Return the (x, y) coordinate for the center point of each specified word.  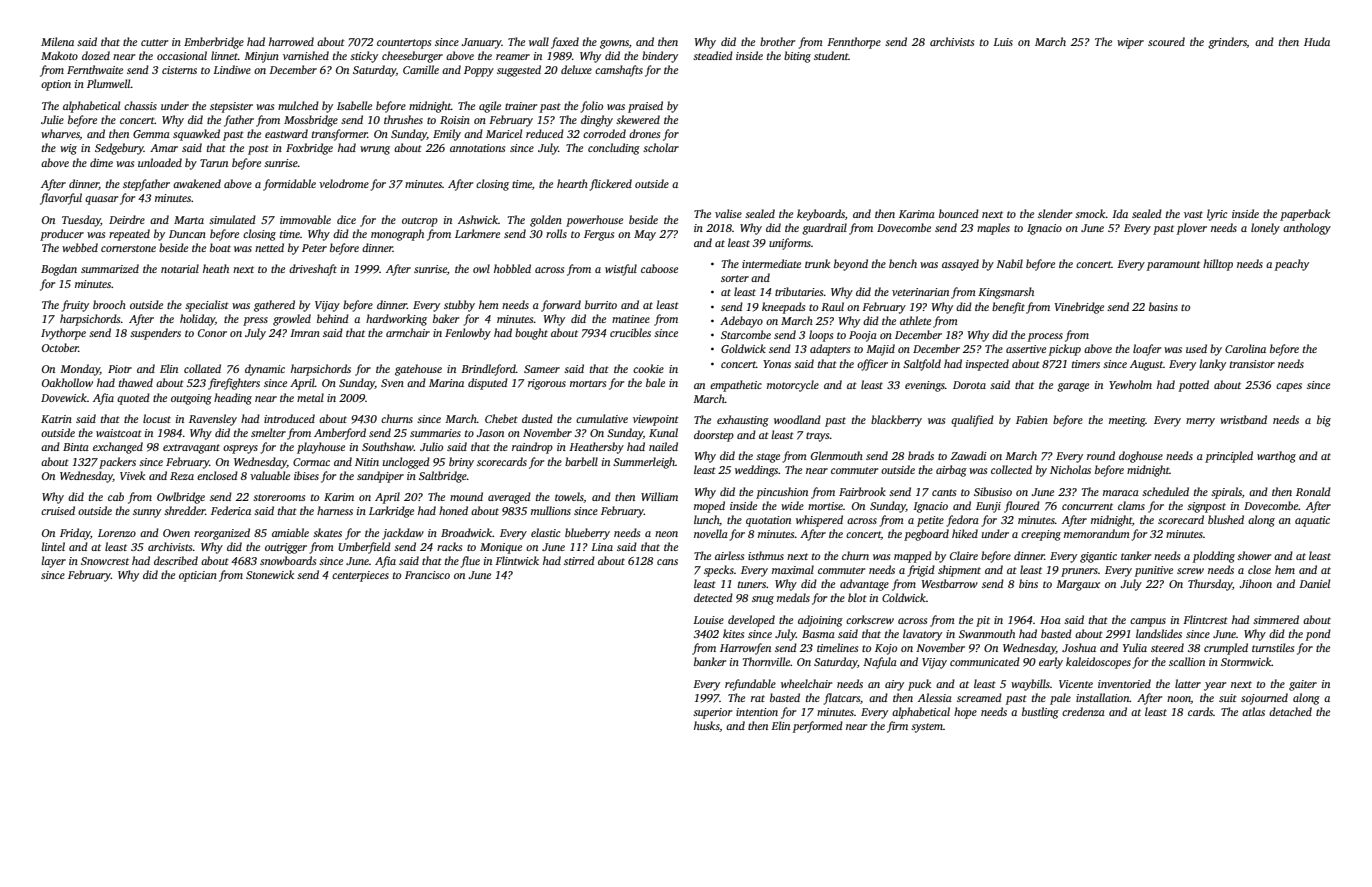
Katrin (56, 419)
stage (768, 458)
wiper (1130, 43)
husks (707, 726)
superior (712, 713)
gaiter (1303, 685)
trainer (521, 106)
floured (1022, 507)
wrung (375, 150)
